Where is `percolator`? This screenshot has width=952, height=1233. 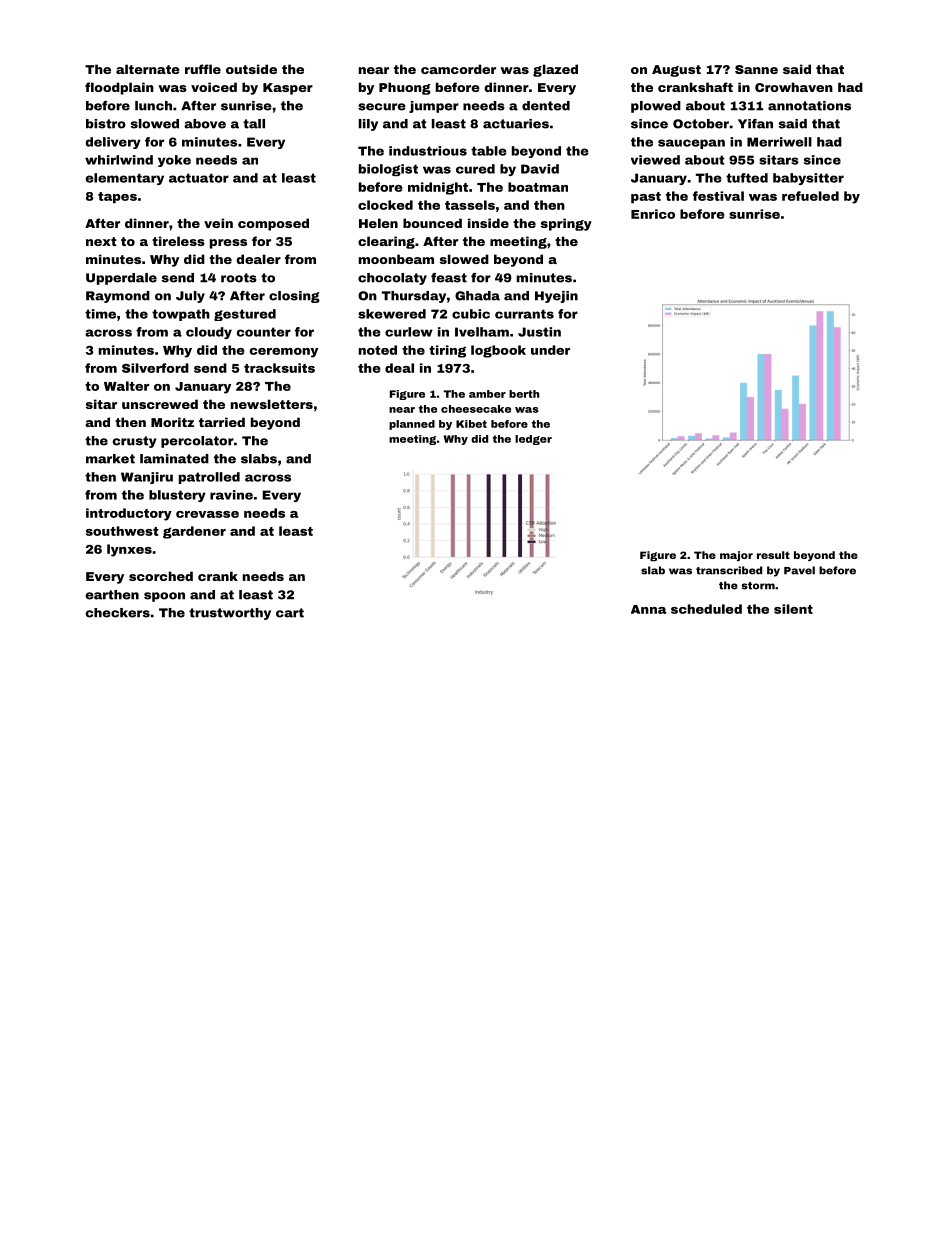 percolator is located at coordinates (197, 442).
